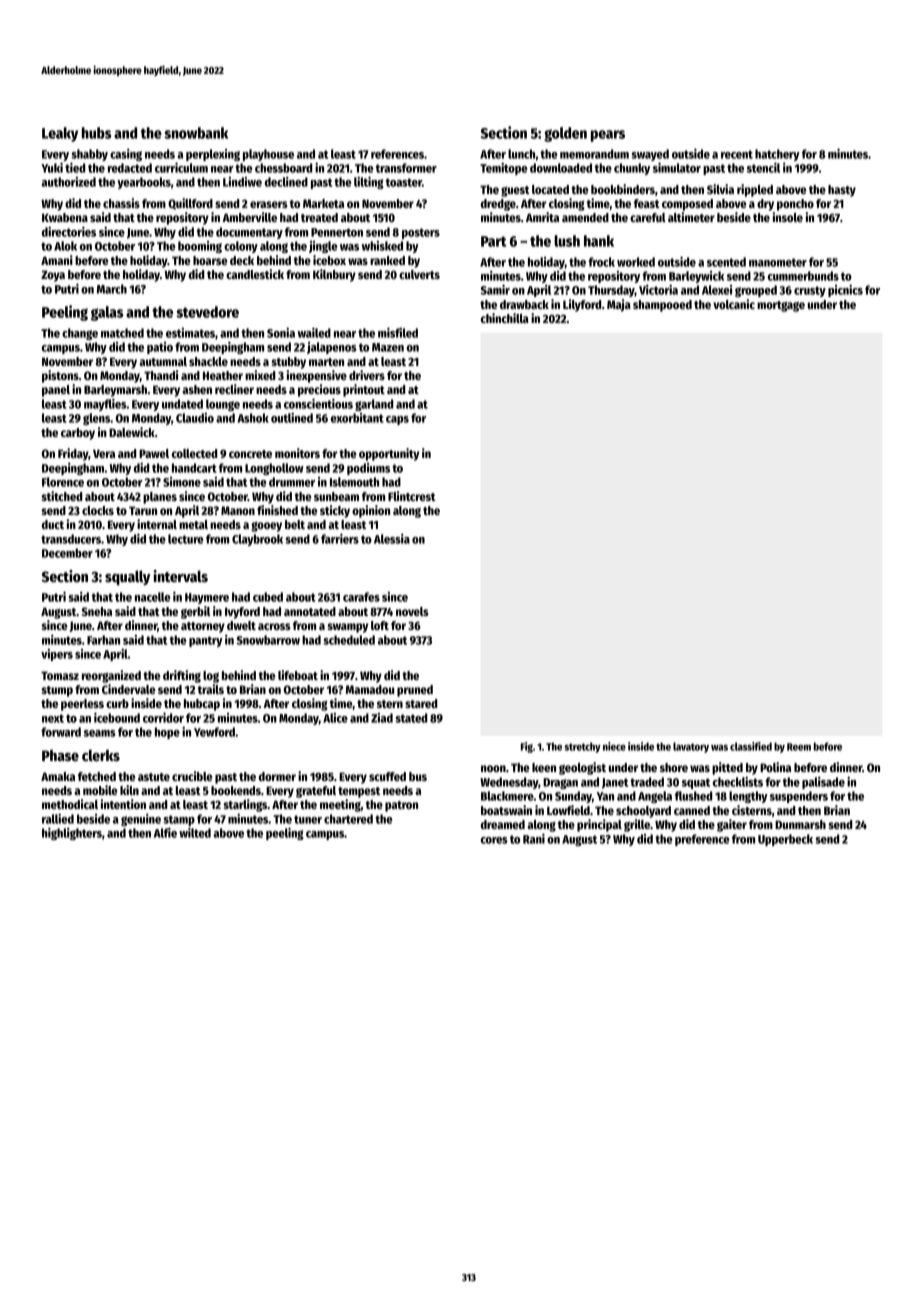 The height and width of the image is (1308, 924). I want to click on highlighters, so click(72, 834).
